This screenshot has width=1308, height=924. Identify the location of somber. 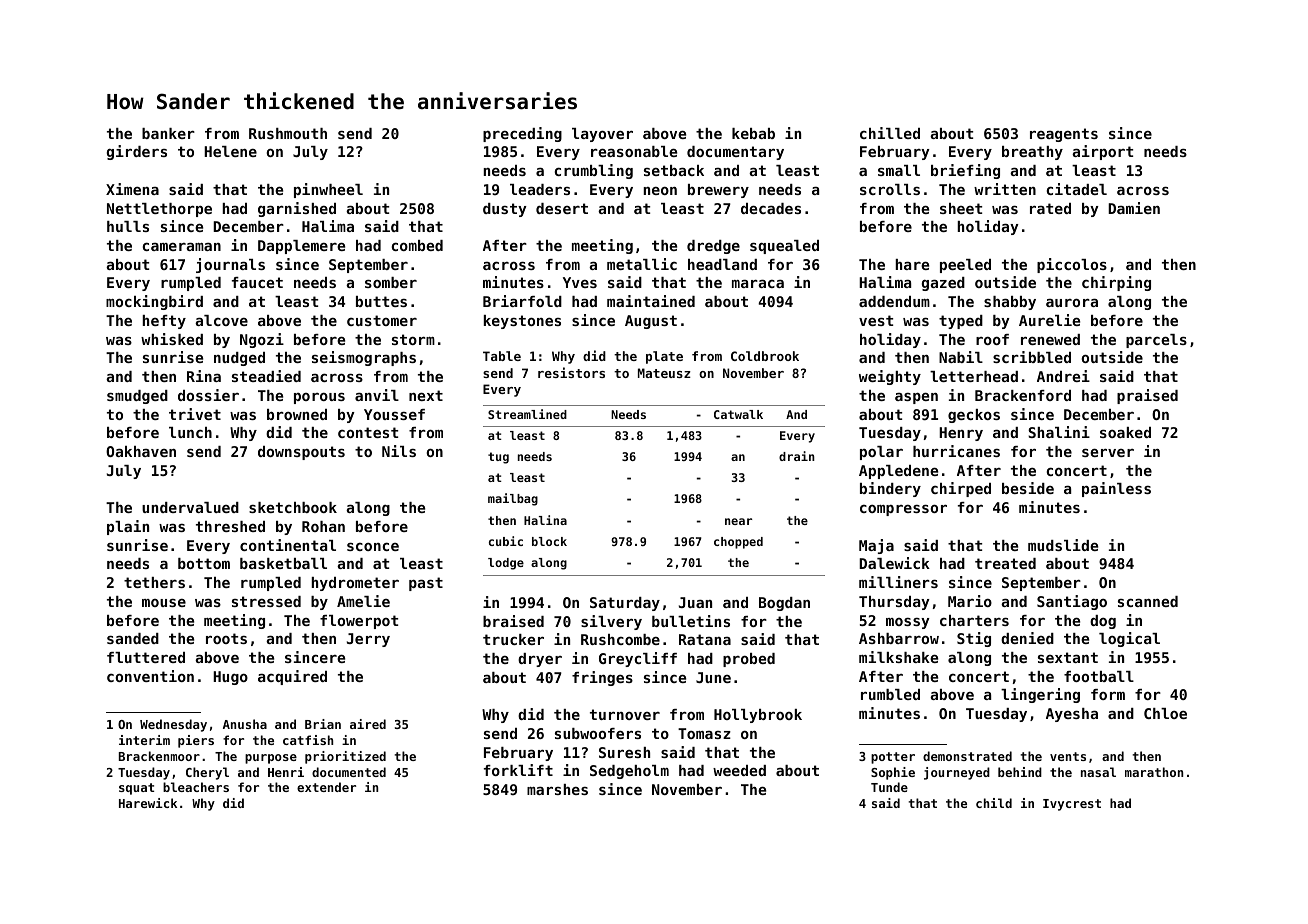
(391, 282).
